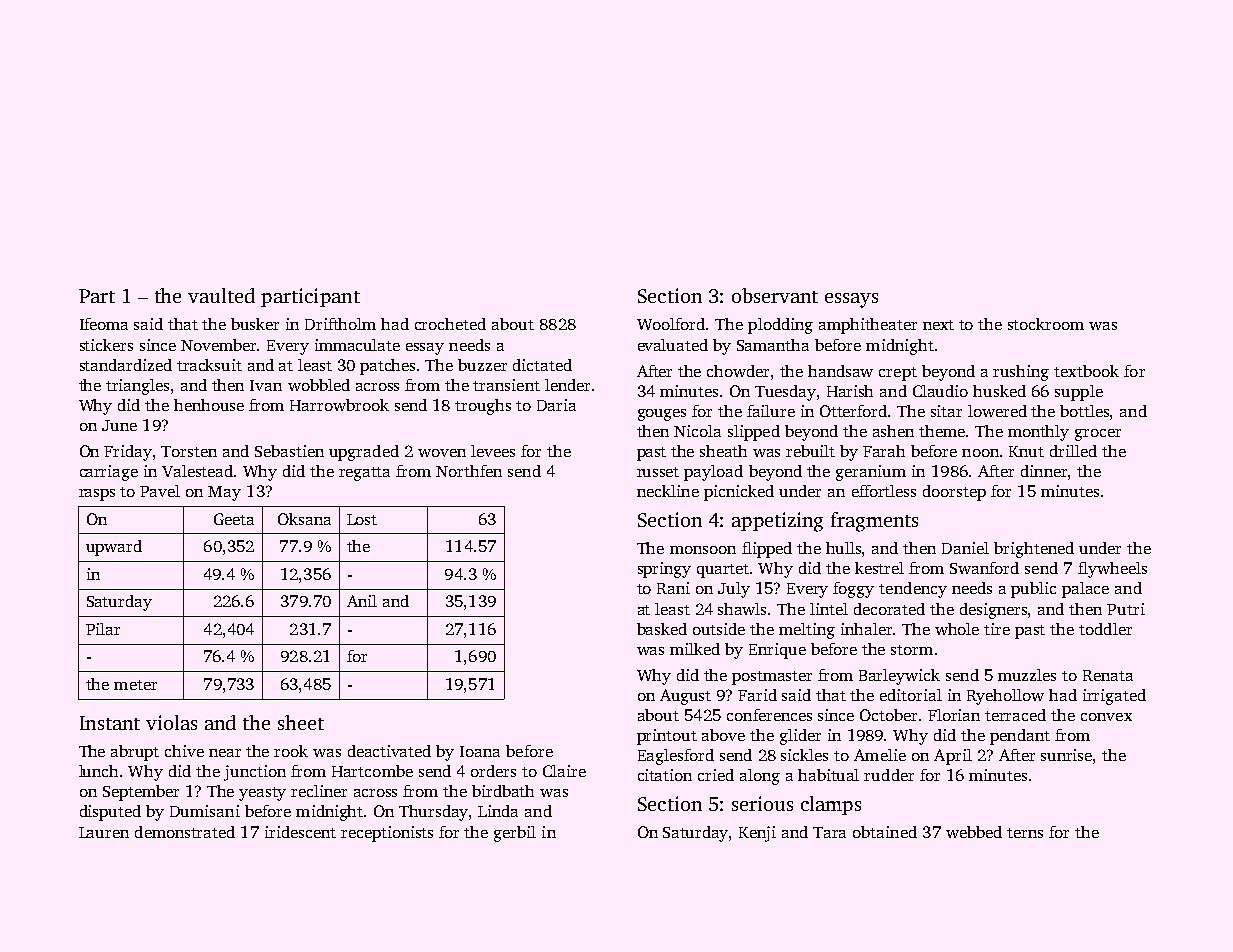  What do you see at coordinates (889, 609) in the page?
I see `decorated` at bounding box center [889, 609].
